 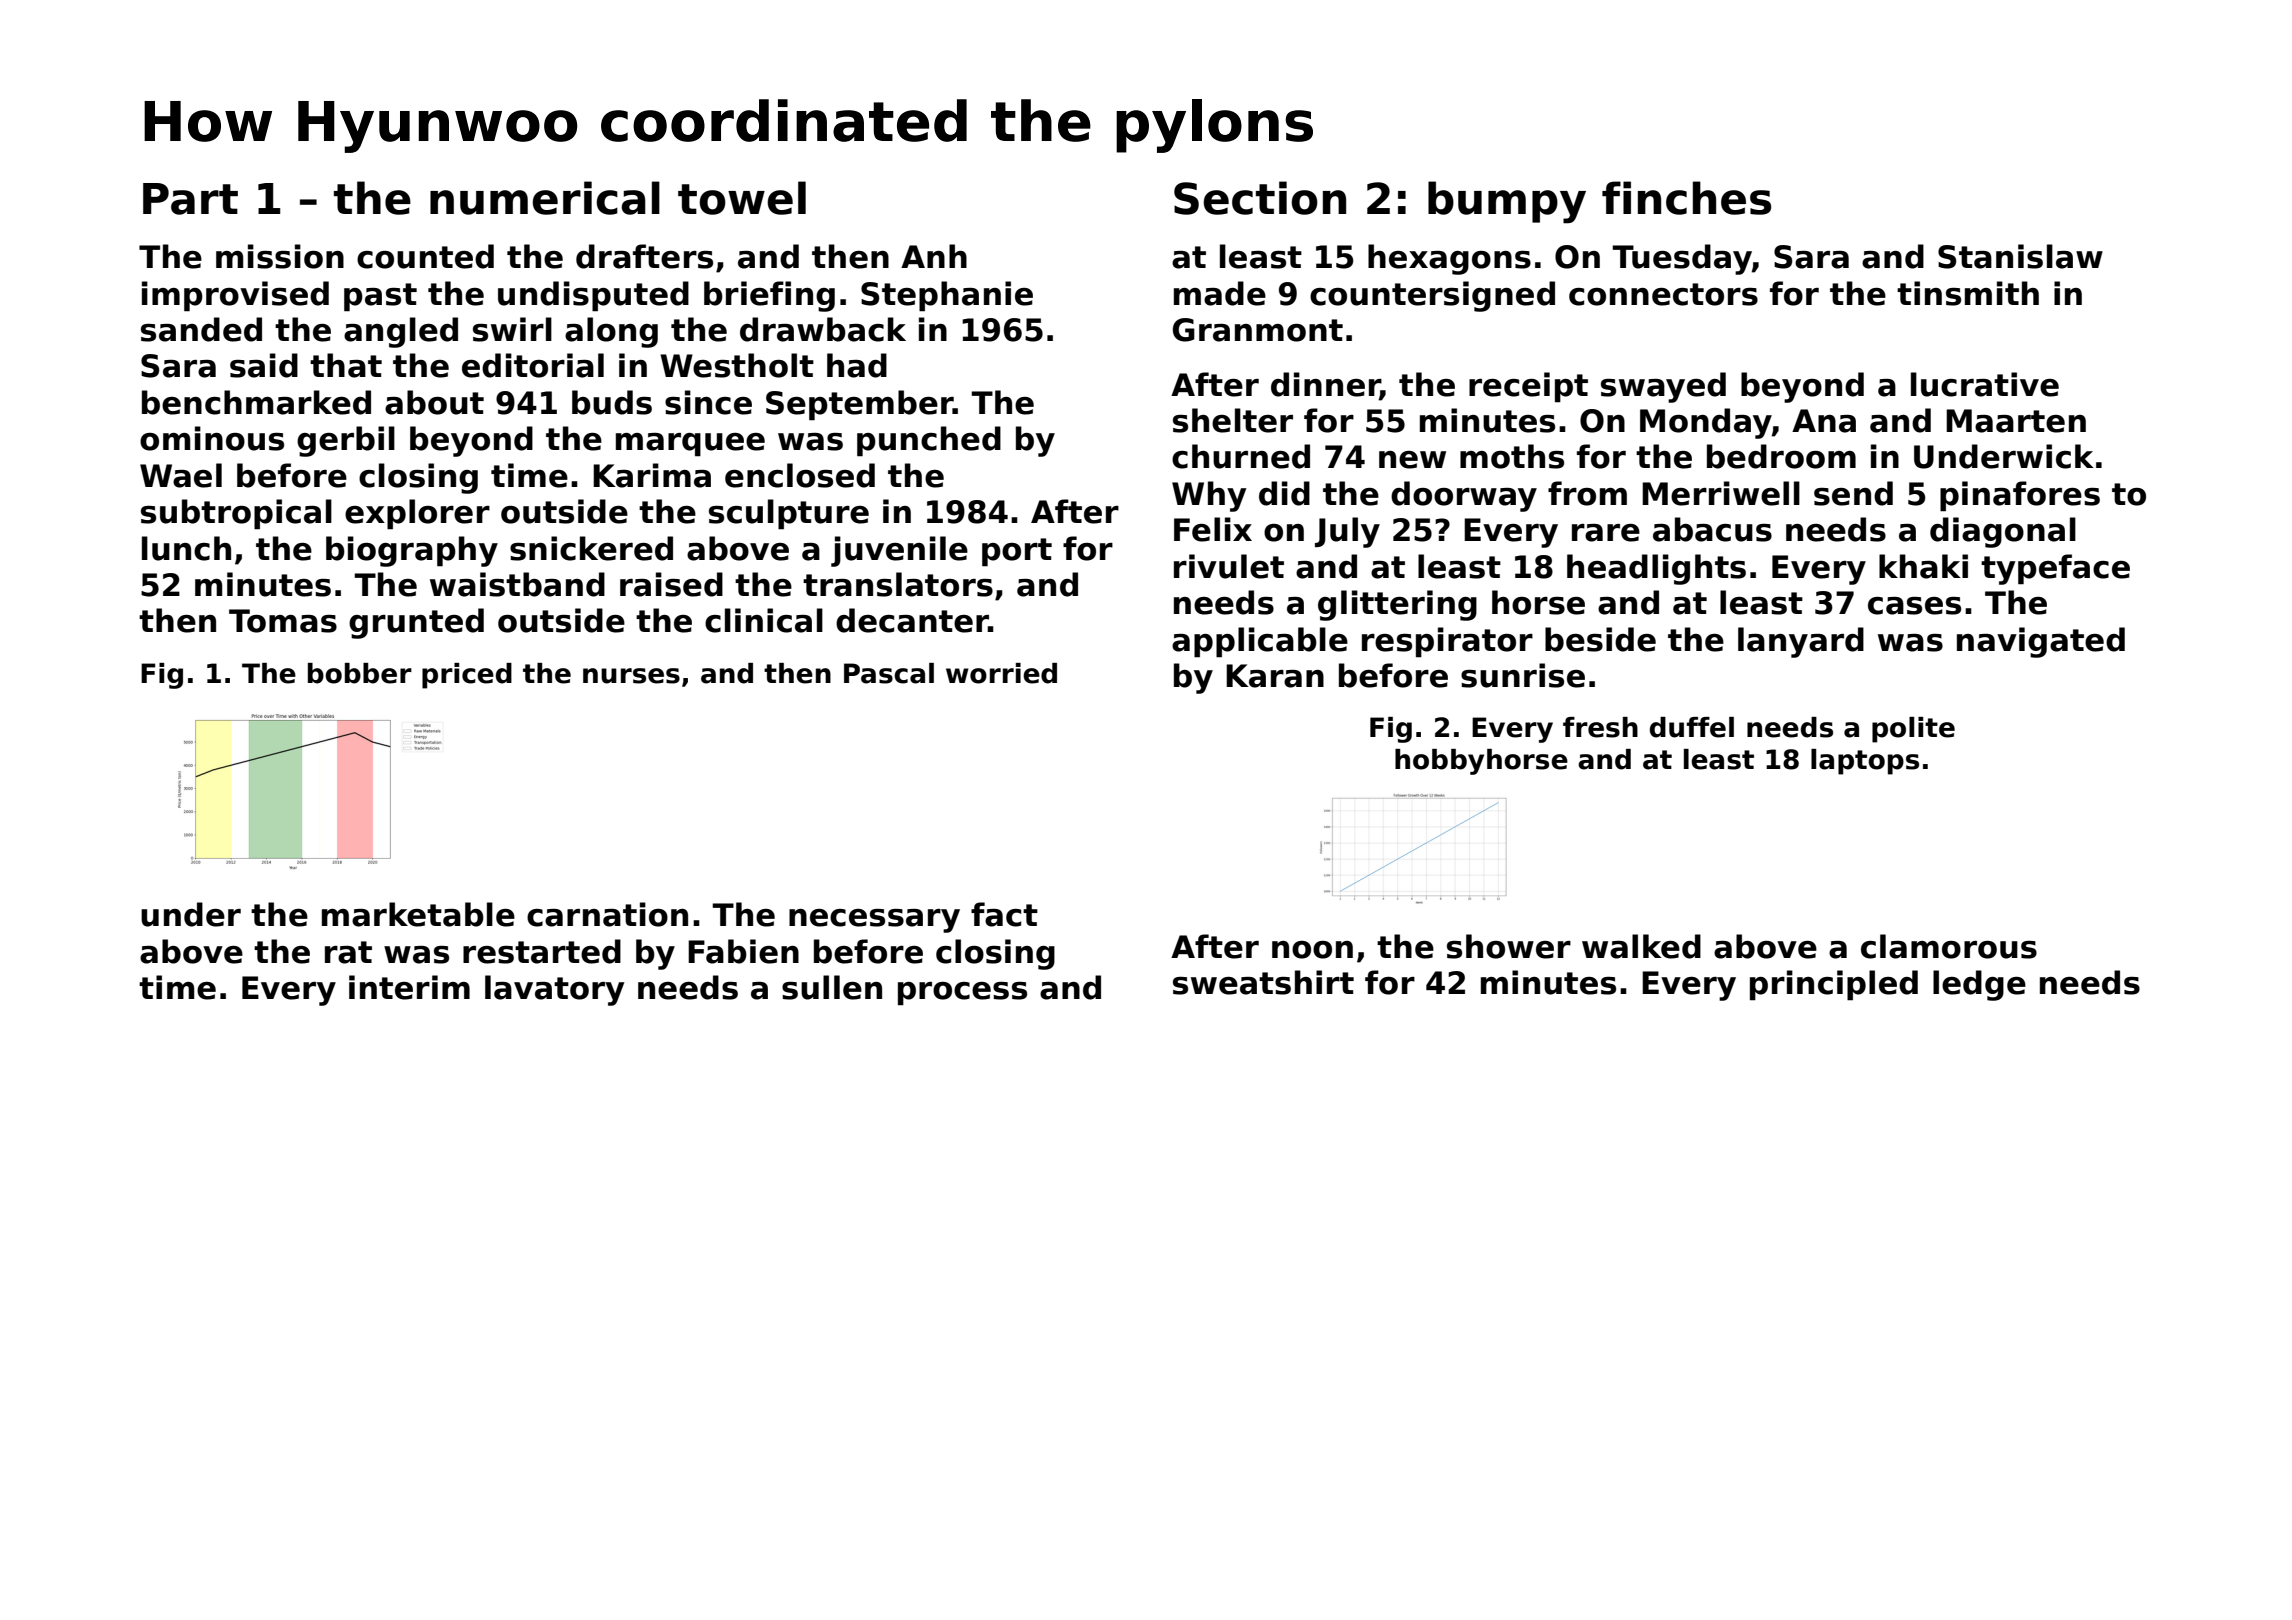 What do you see at coordinates (962, 994) in the screenshot?
I see `process` at bounding box center [962, 994].
